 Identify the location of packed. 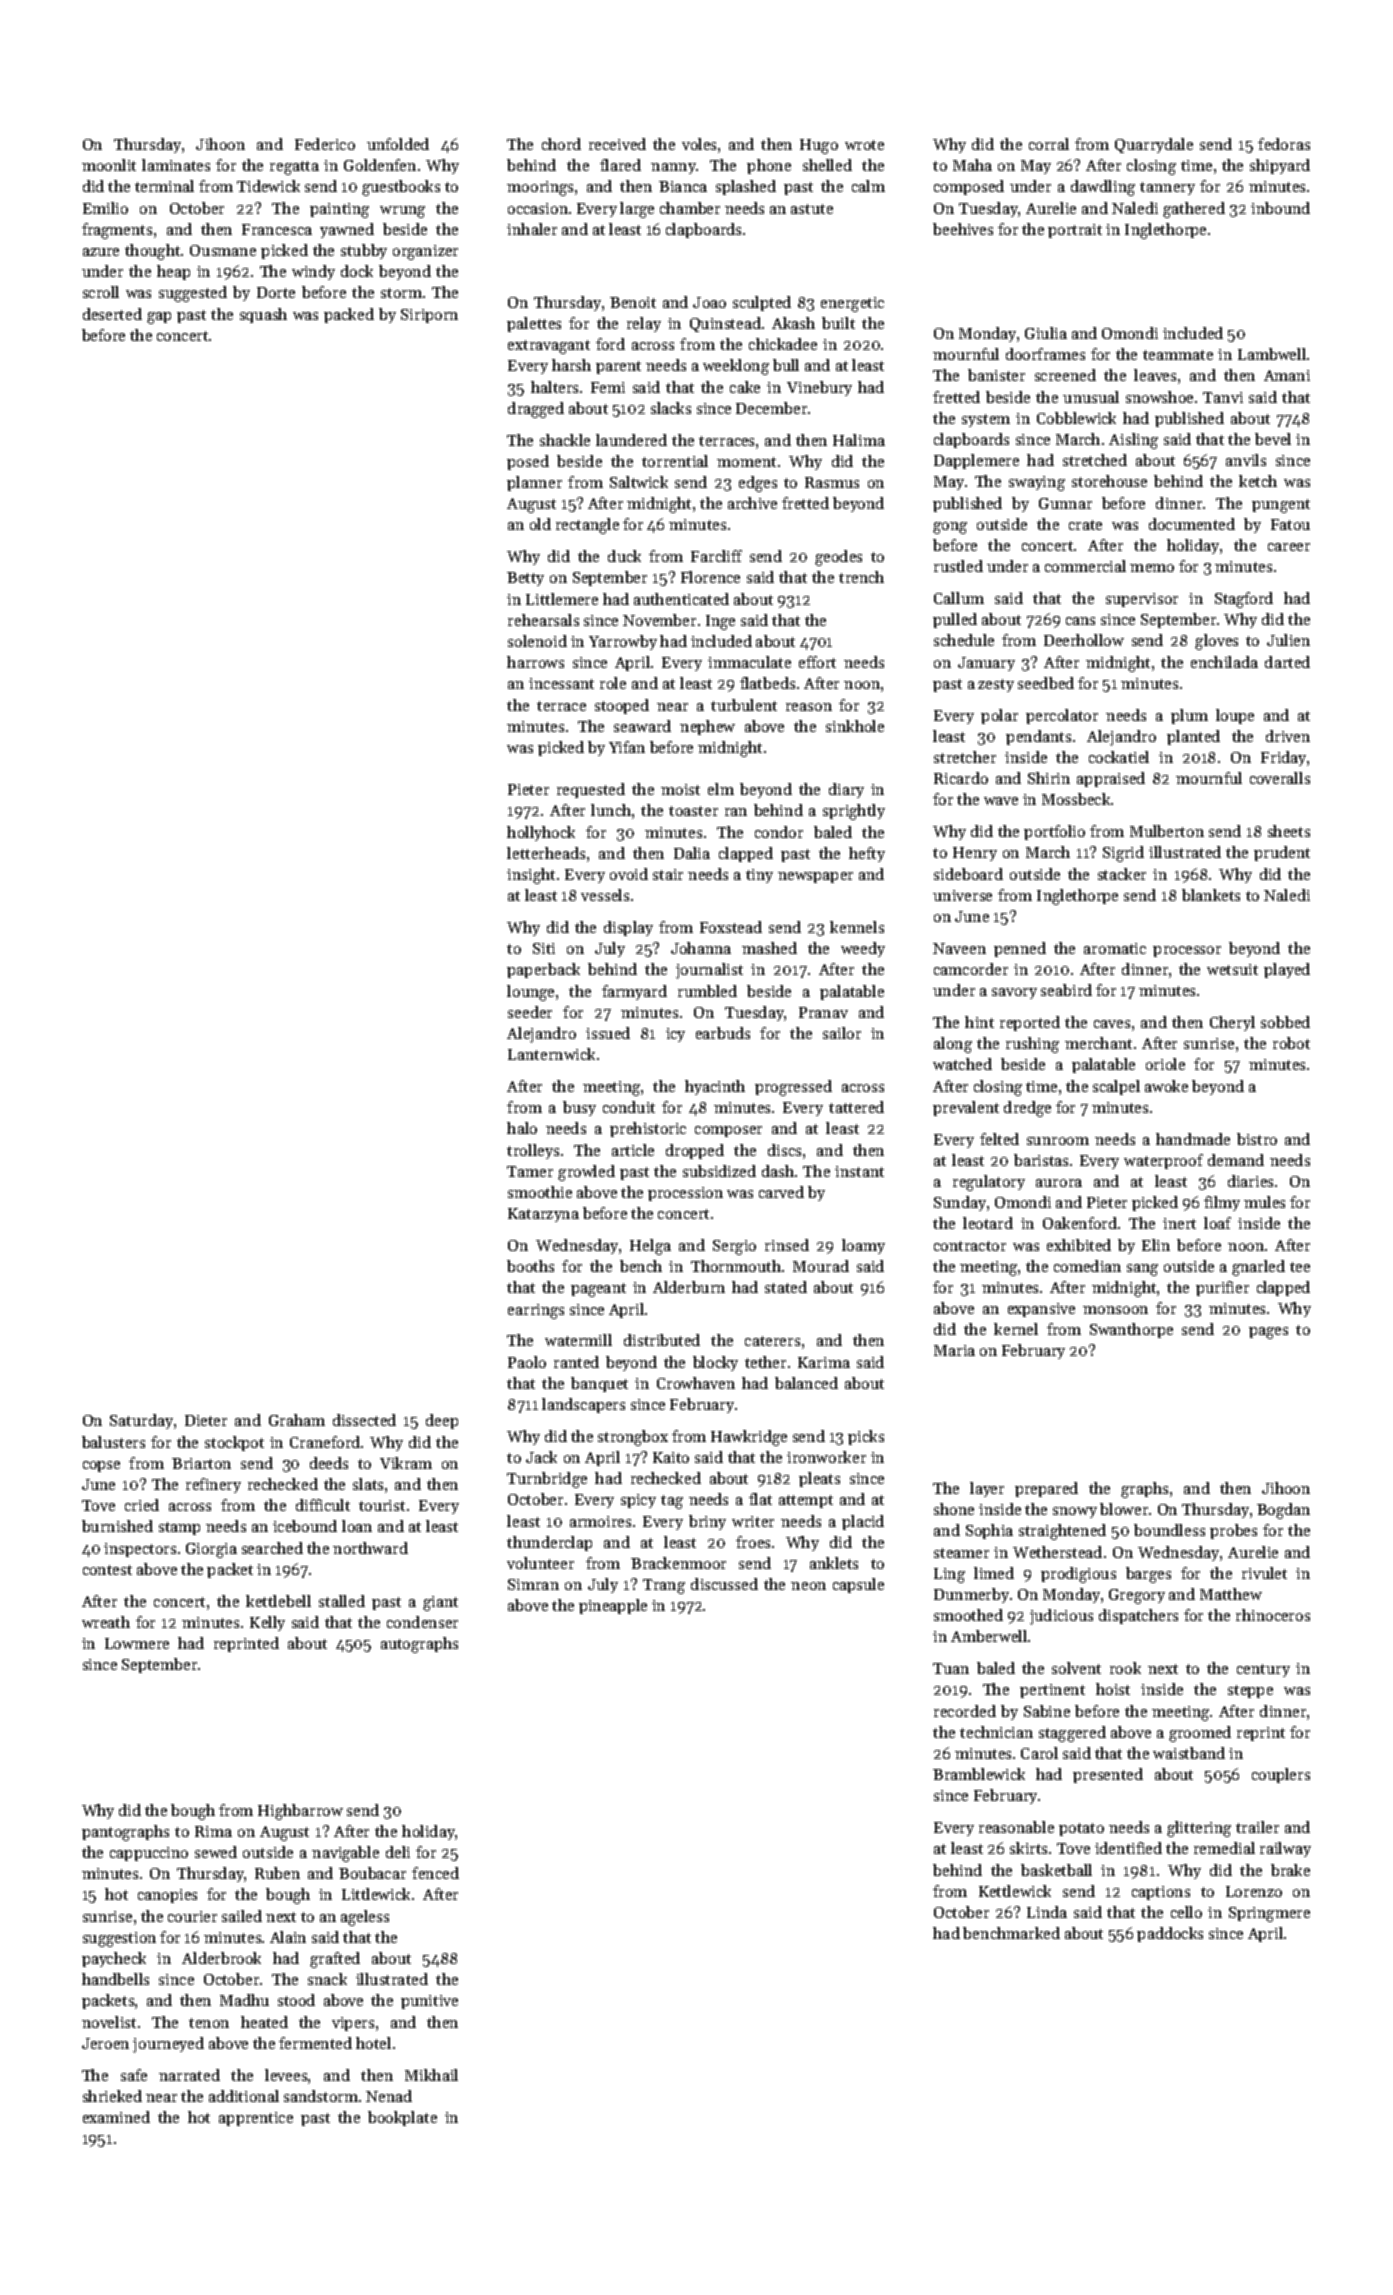
(349, 315).
